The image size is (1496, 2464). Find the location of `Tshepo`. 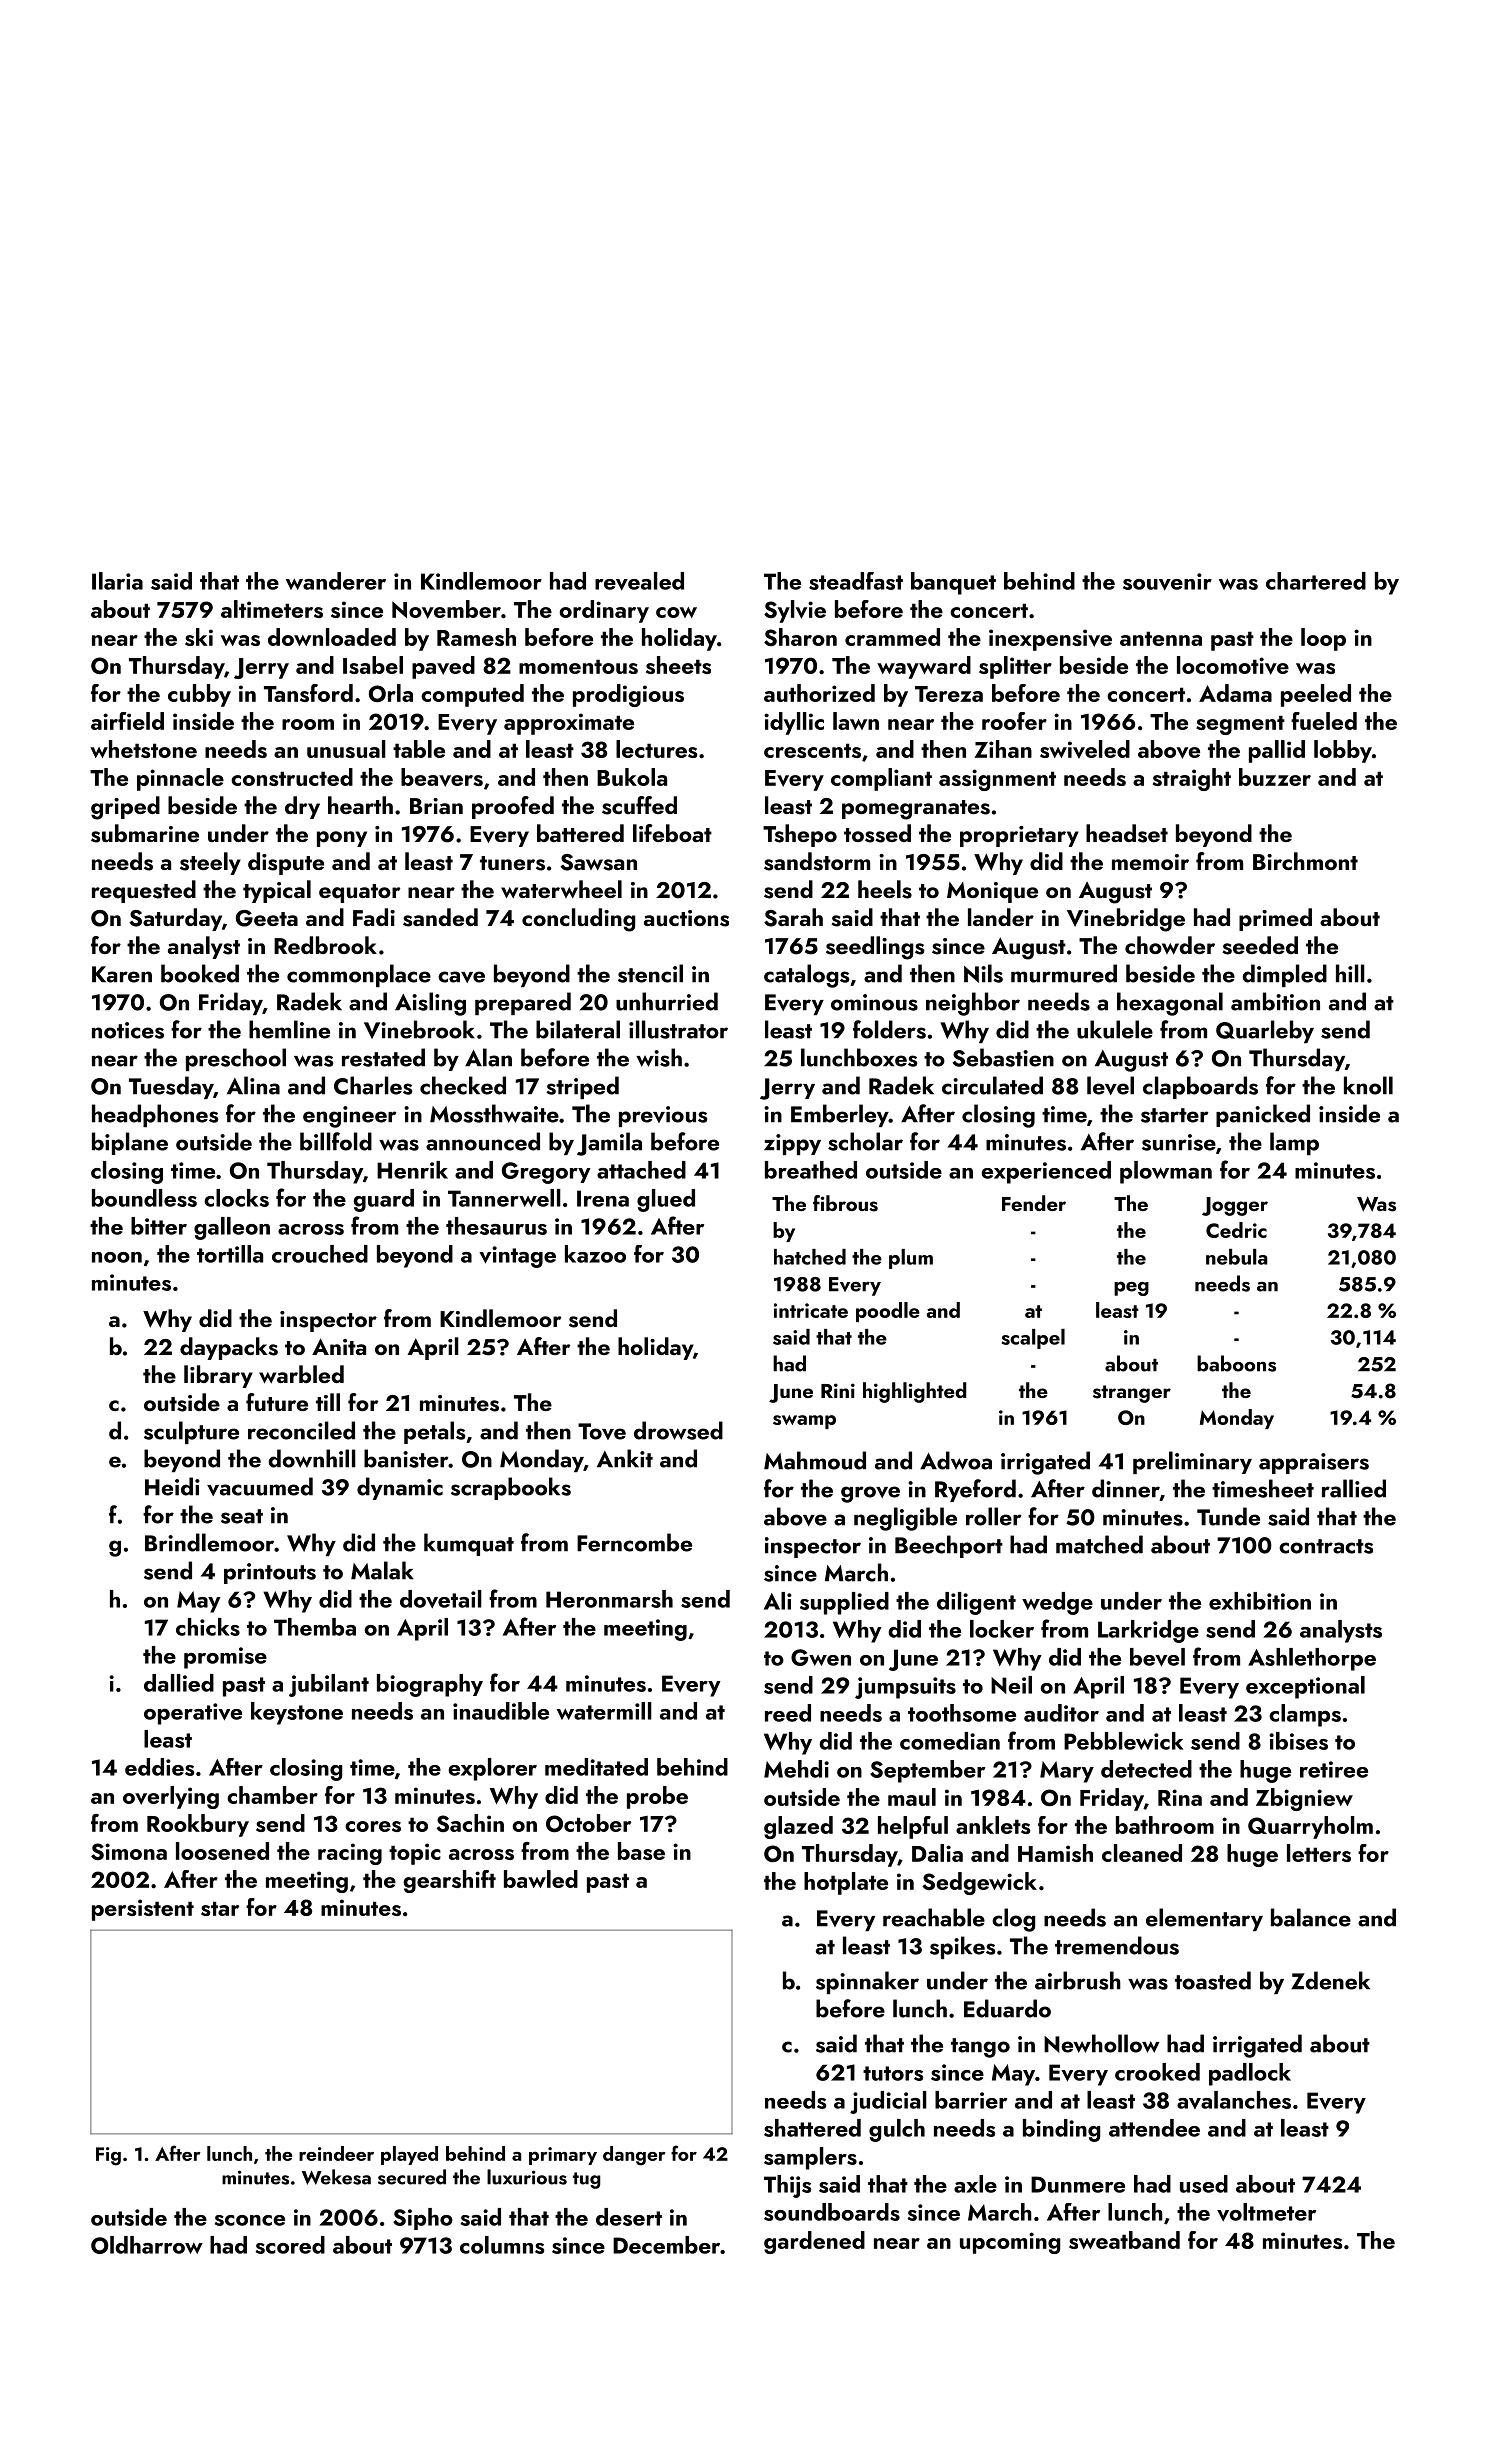

Tshepo is located at coordinates (800, 835).
